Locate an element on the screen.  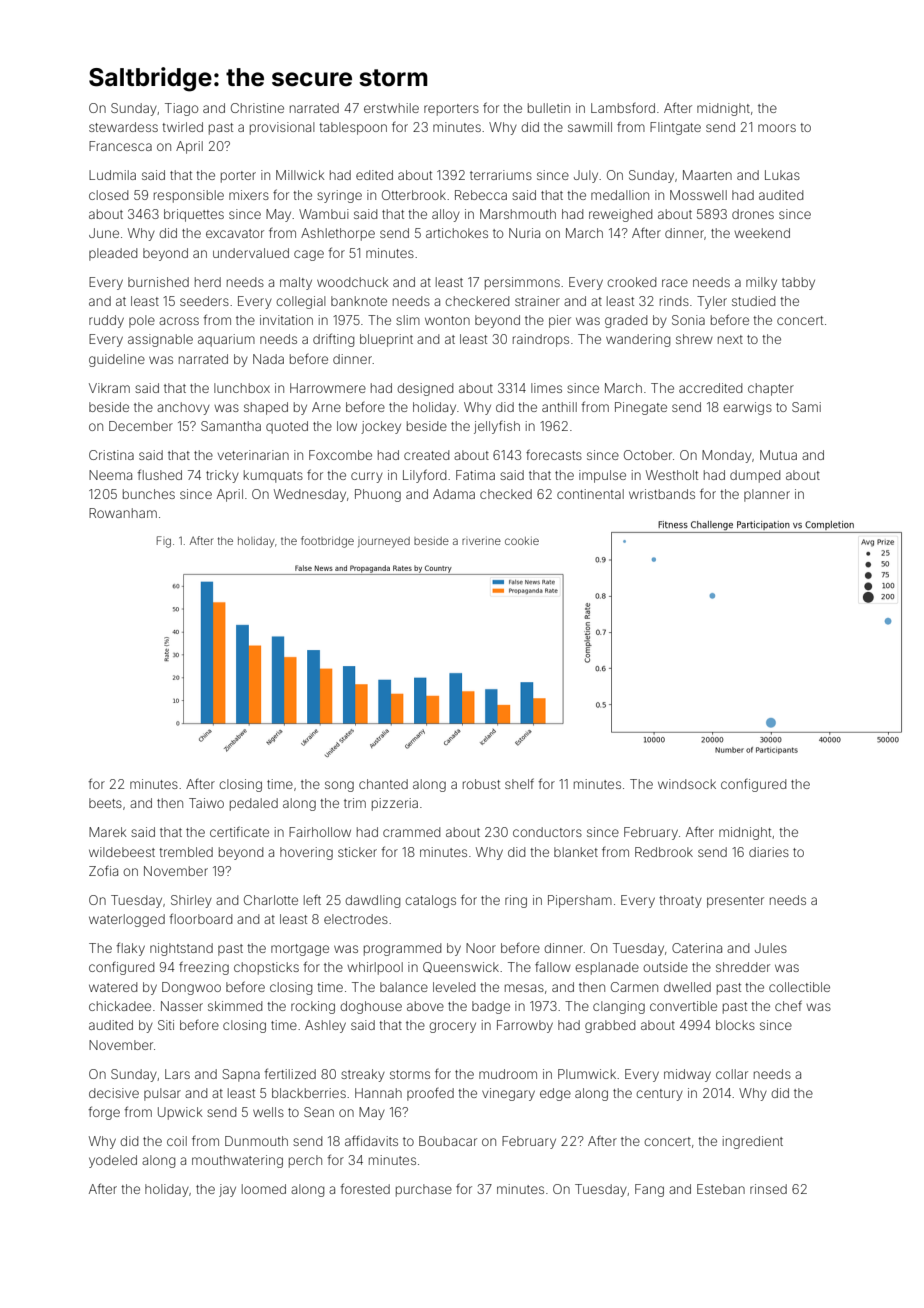
collectible is located at coordinates (799, 987).
